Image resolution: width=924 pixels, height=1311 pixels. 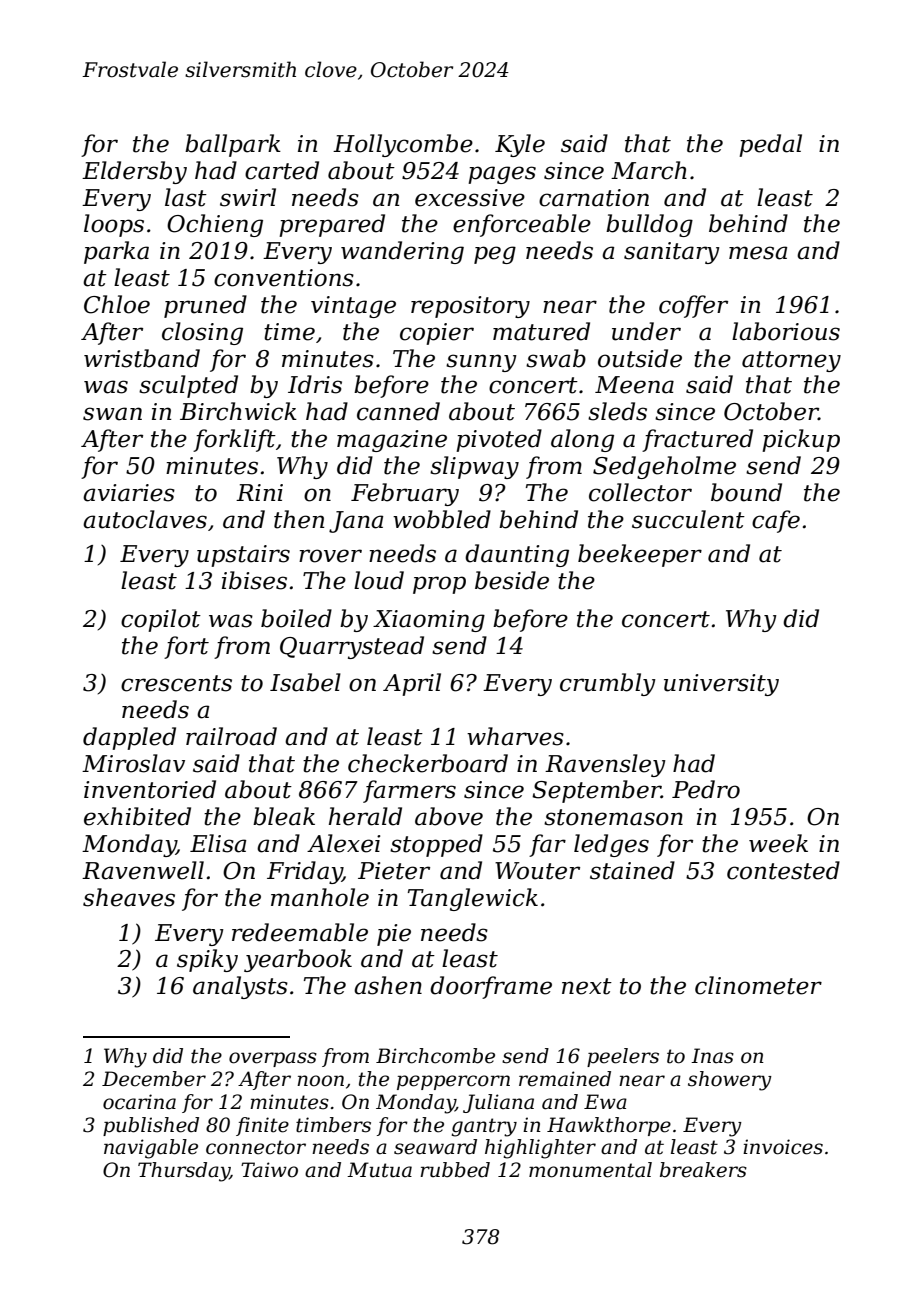 What do you see at coordinates (379, 580) in the screenshot?
I see `loud` at bounding box center [379, 580].
